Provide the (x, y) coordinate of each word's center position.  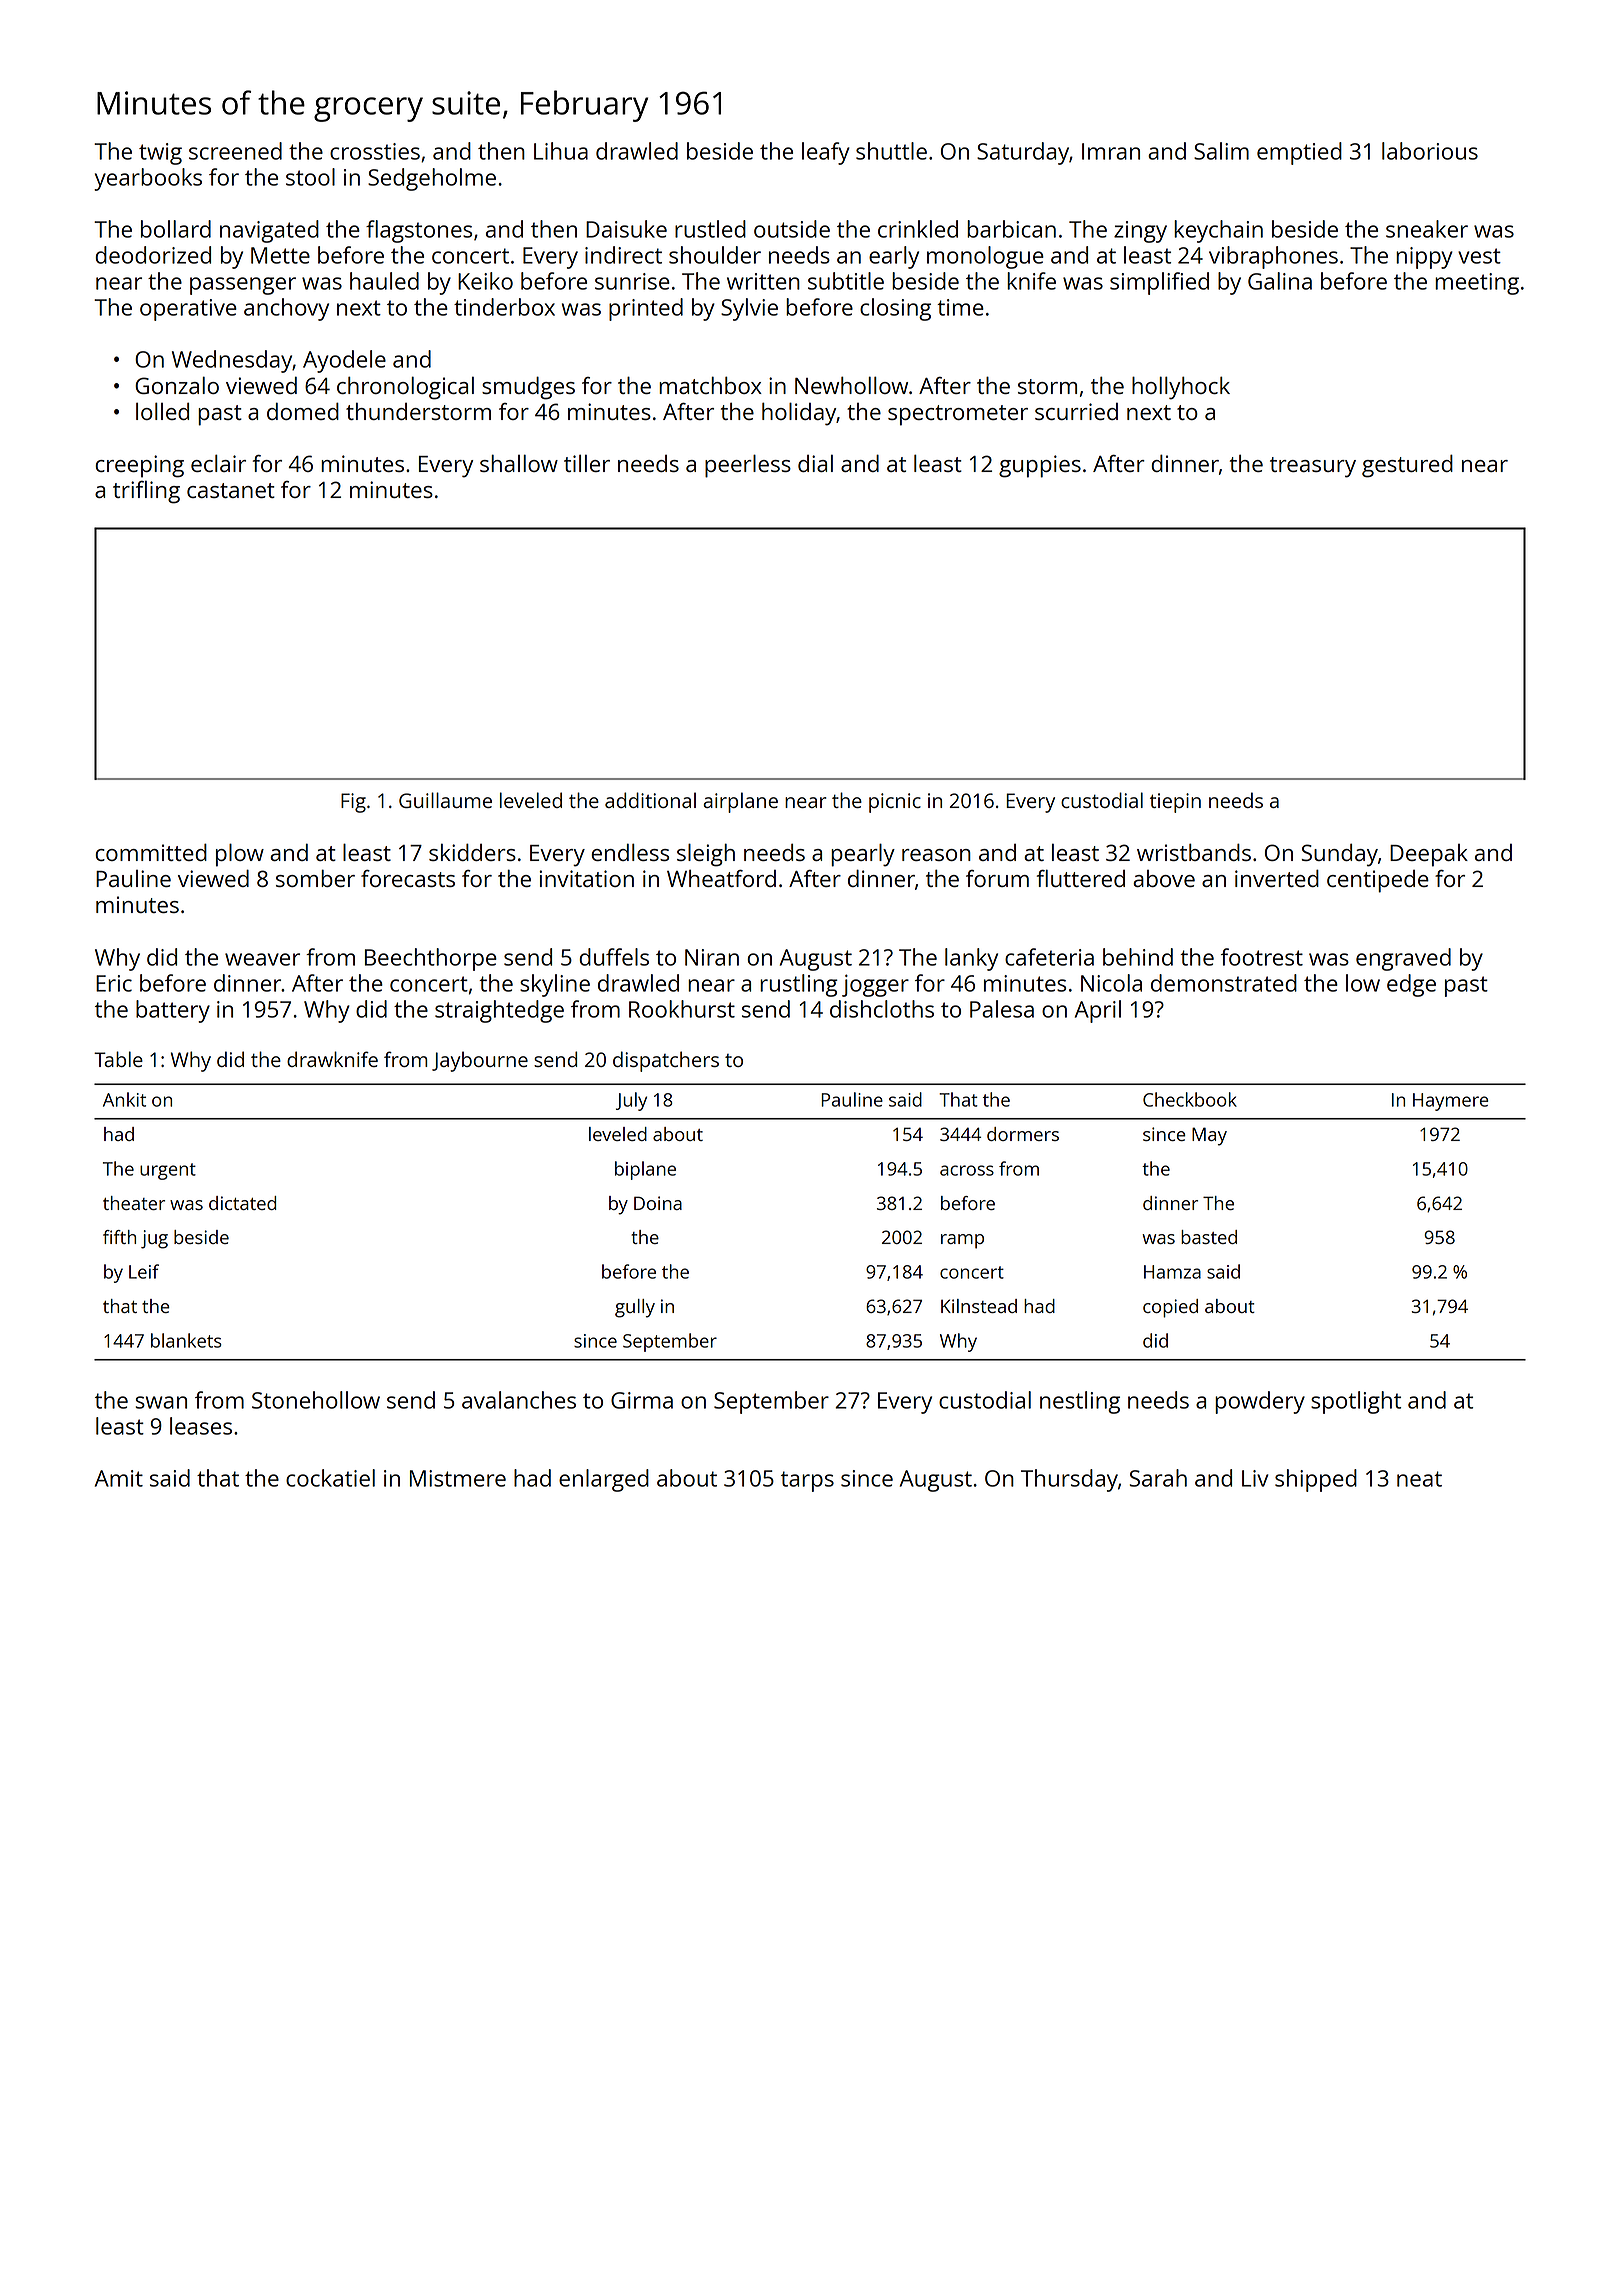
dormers (1023, 1134)
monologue (985, 257)
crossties (375, 151)
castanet (231, 490)
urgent (168, 1171)
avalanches (519, 1400)
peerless (748, 466)
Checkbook (1190, 1099)
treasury (1313, 467)
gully (635, 1308)
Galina (1280, 281)
